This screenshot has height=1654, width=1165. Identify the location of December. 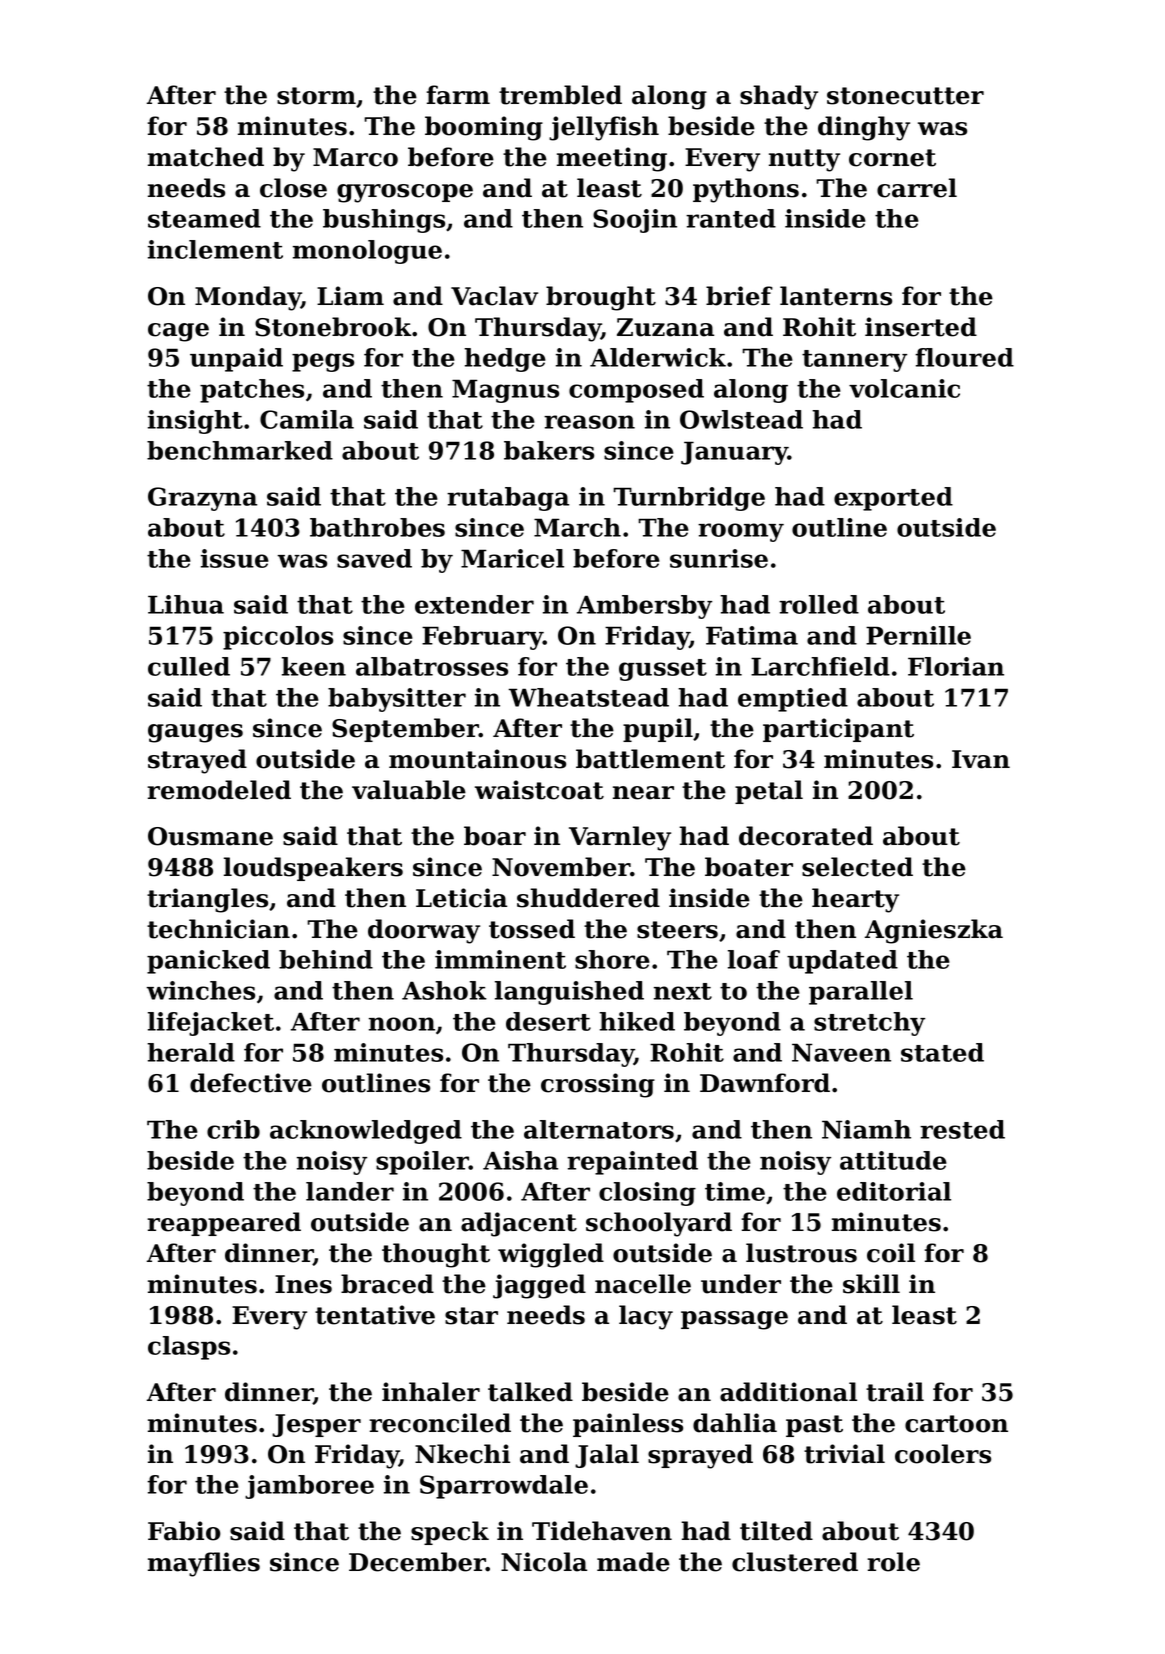
(417, 1562).
